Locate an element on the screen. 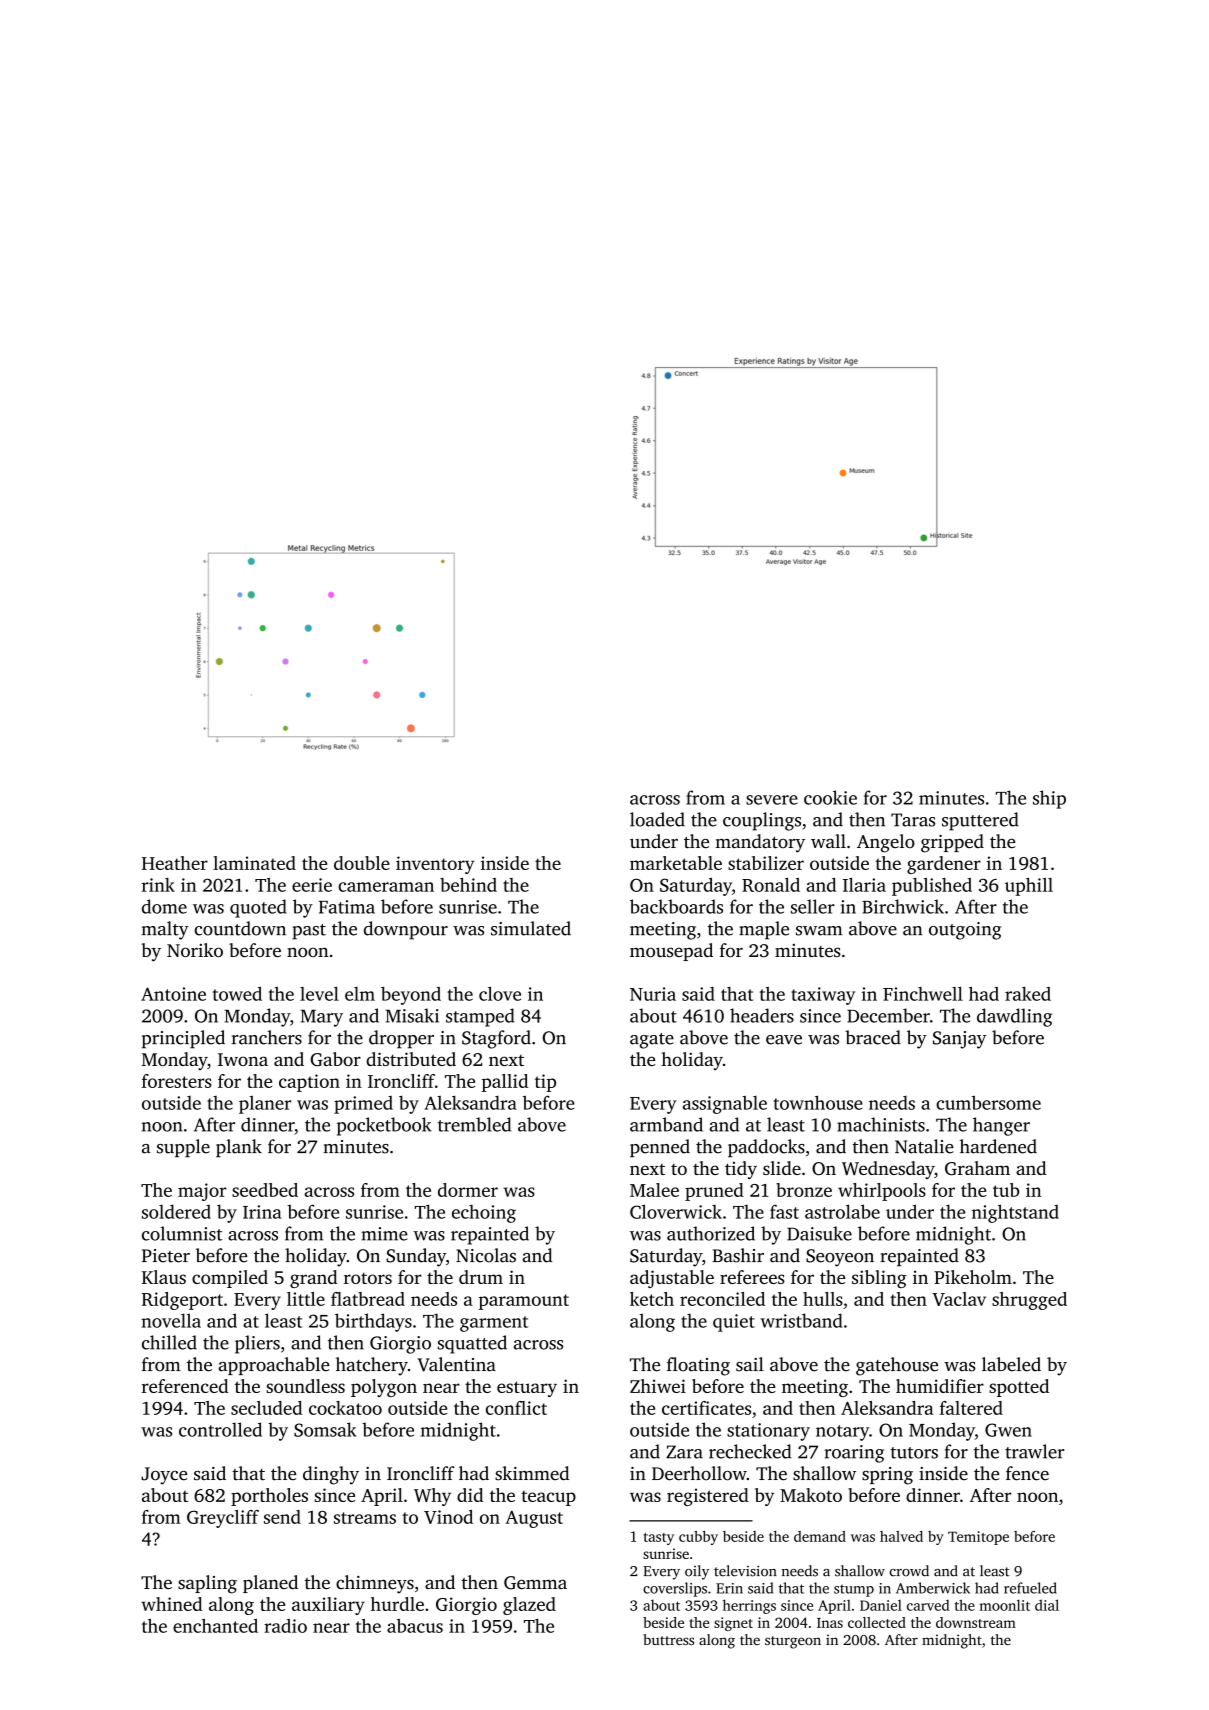  mousepad is located at coordinates (671, 952).
